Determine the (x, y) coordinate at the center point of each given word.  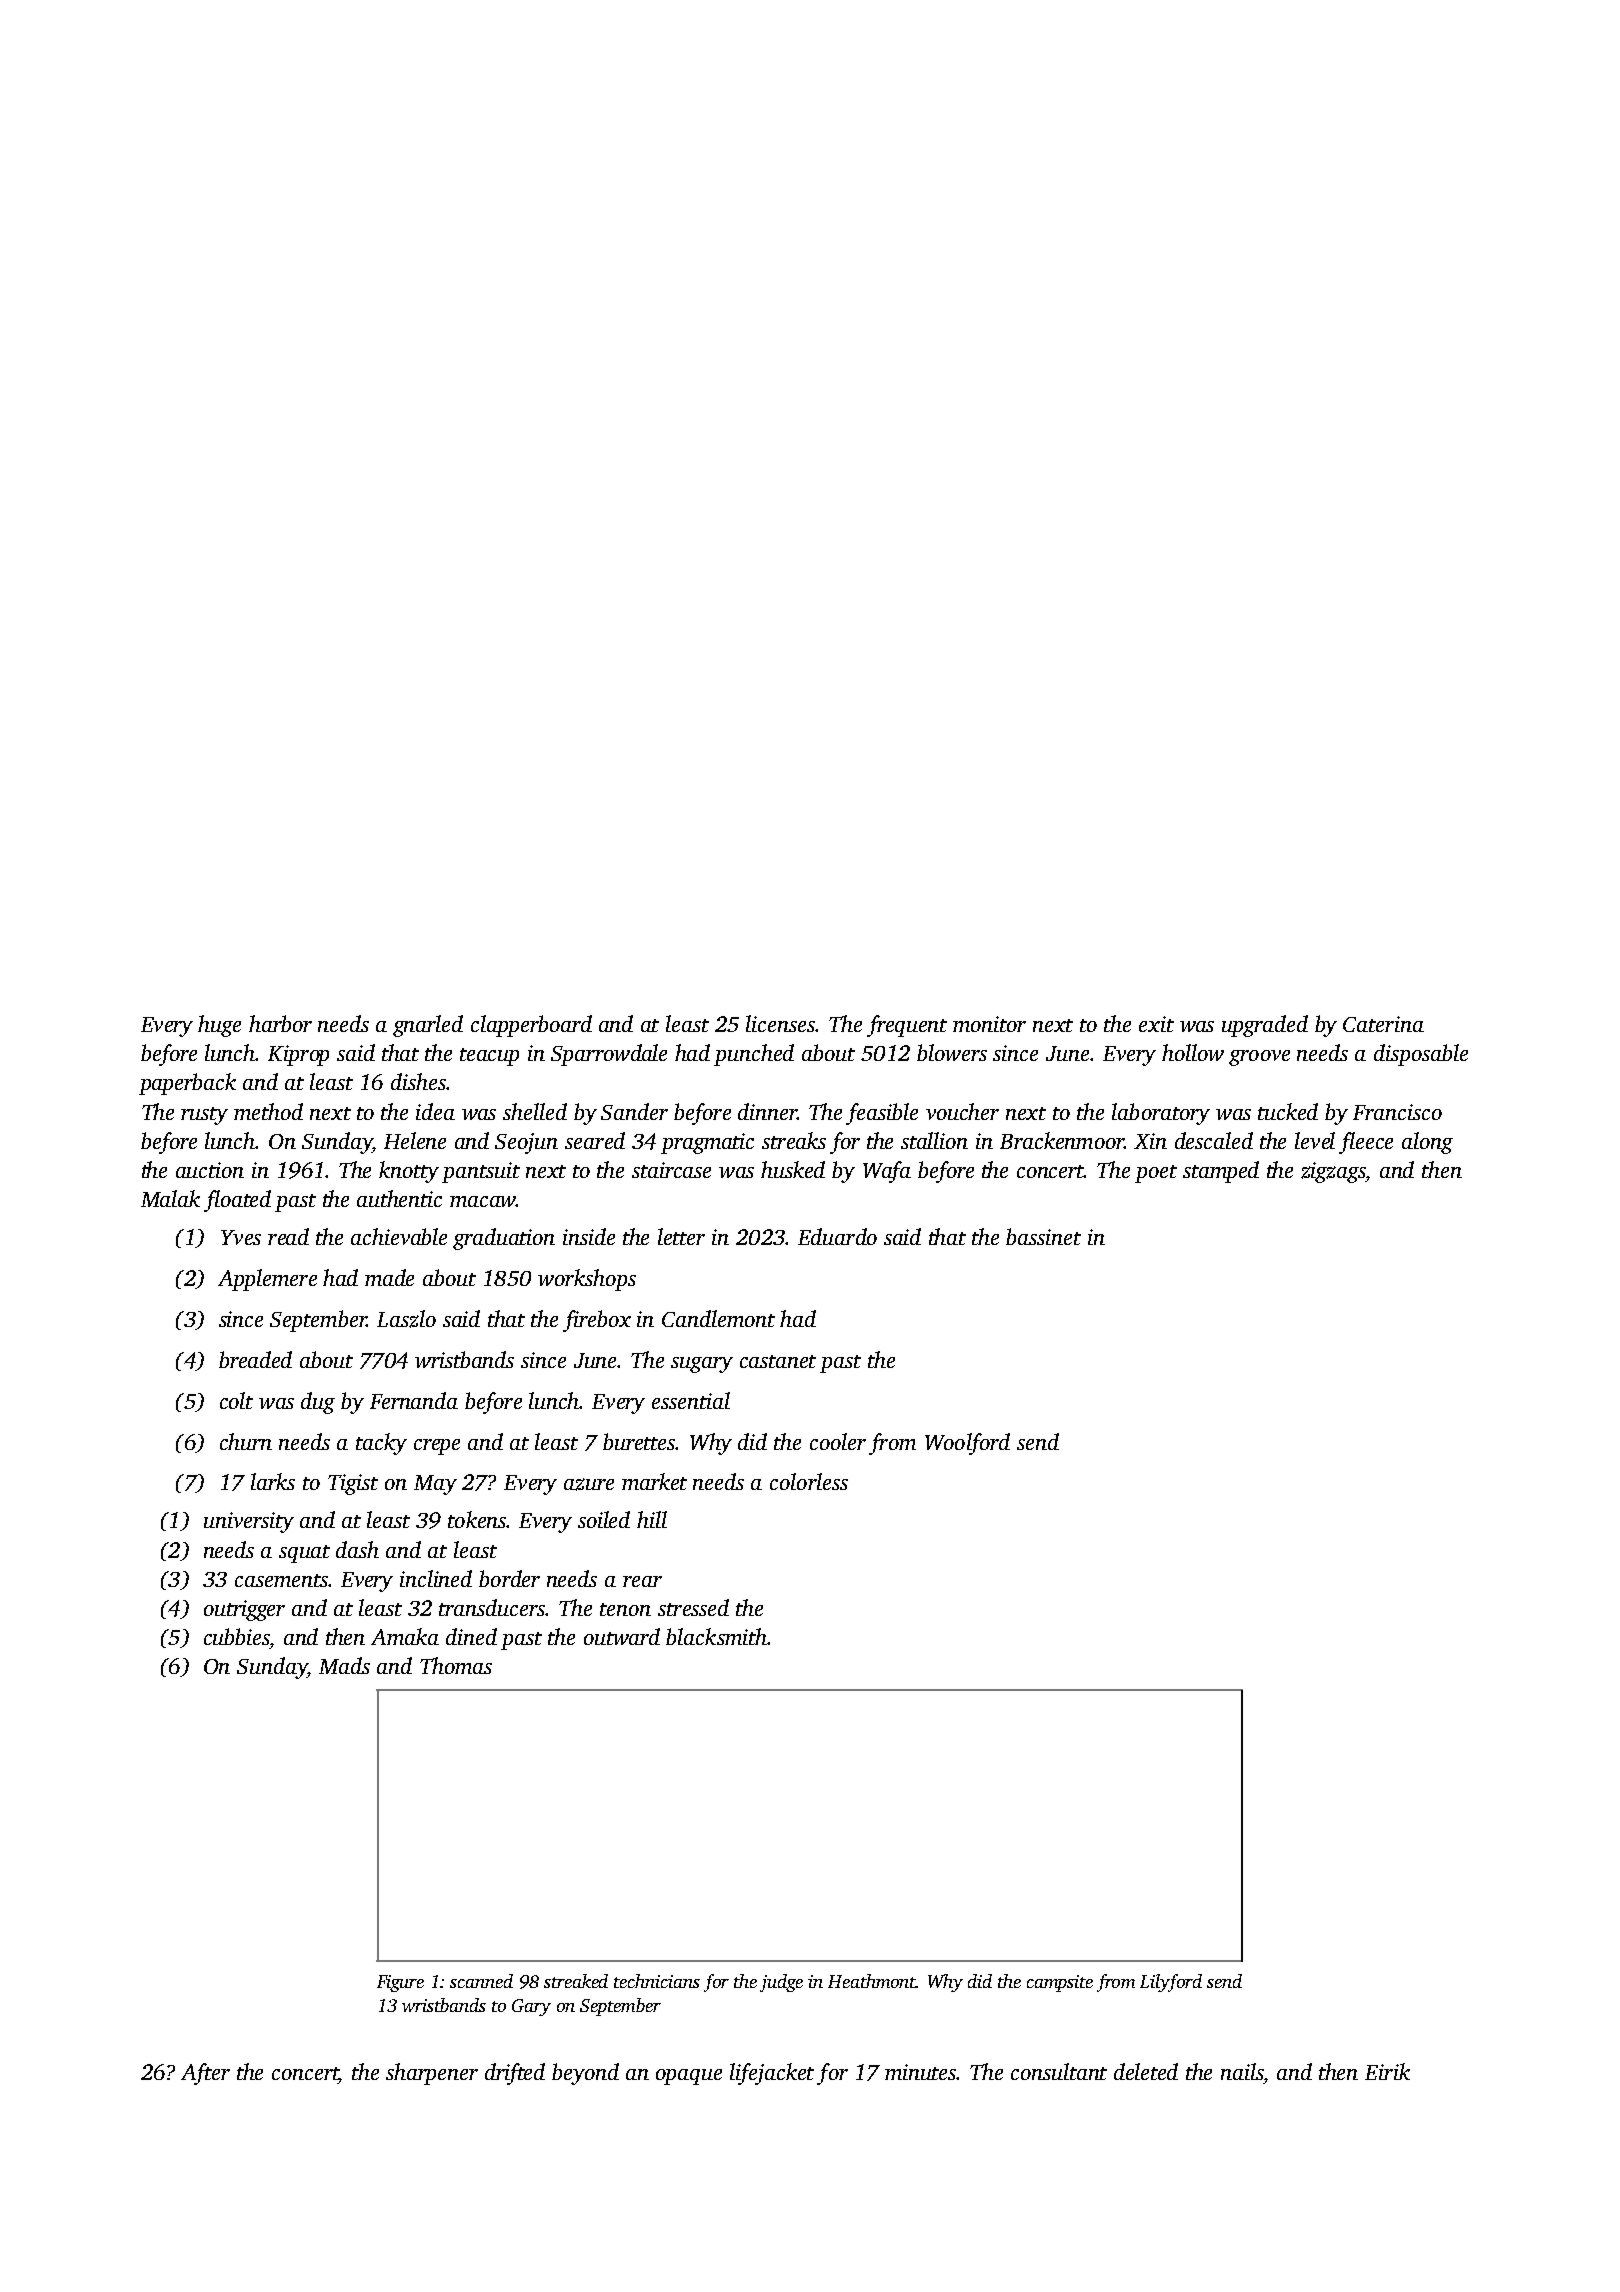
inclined (436, 1578)
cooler (838, 1441)
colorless (809, 1481)
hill (652, 1519)
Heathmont (872, 1981)
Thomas (456, 1665)
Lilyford (1171, 1983)
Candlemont (718, 1318)
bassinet (1043, 1236)
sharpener (432, 2074)
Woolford (967, 1444)
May (435, 1485)
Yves (241, 1237)
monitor (989, 1024)
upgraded (1265, 1026)
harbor (280, 1023)
